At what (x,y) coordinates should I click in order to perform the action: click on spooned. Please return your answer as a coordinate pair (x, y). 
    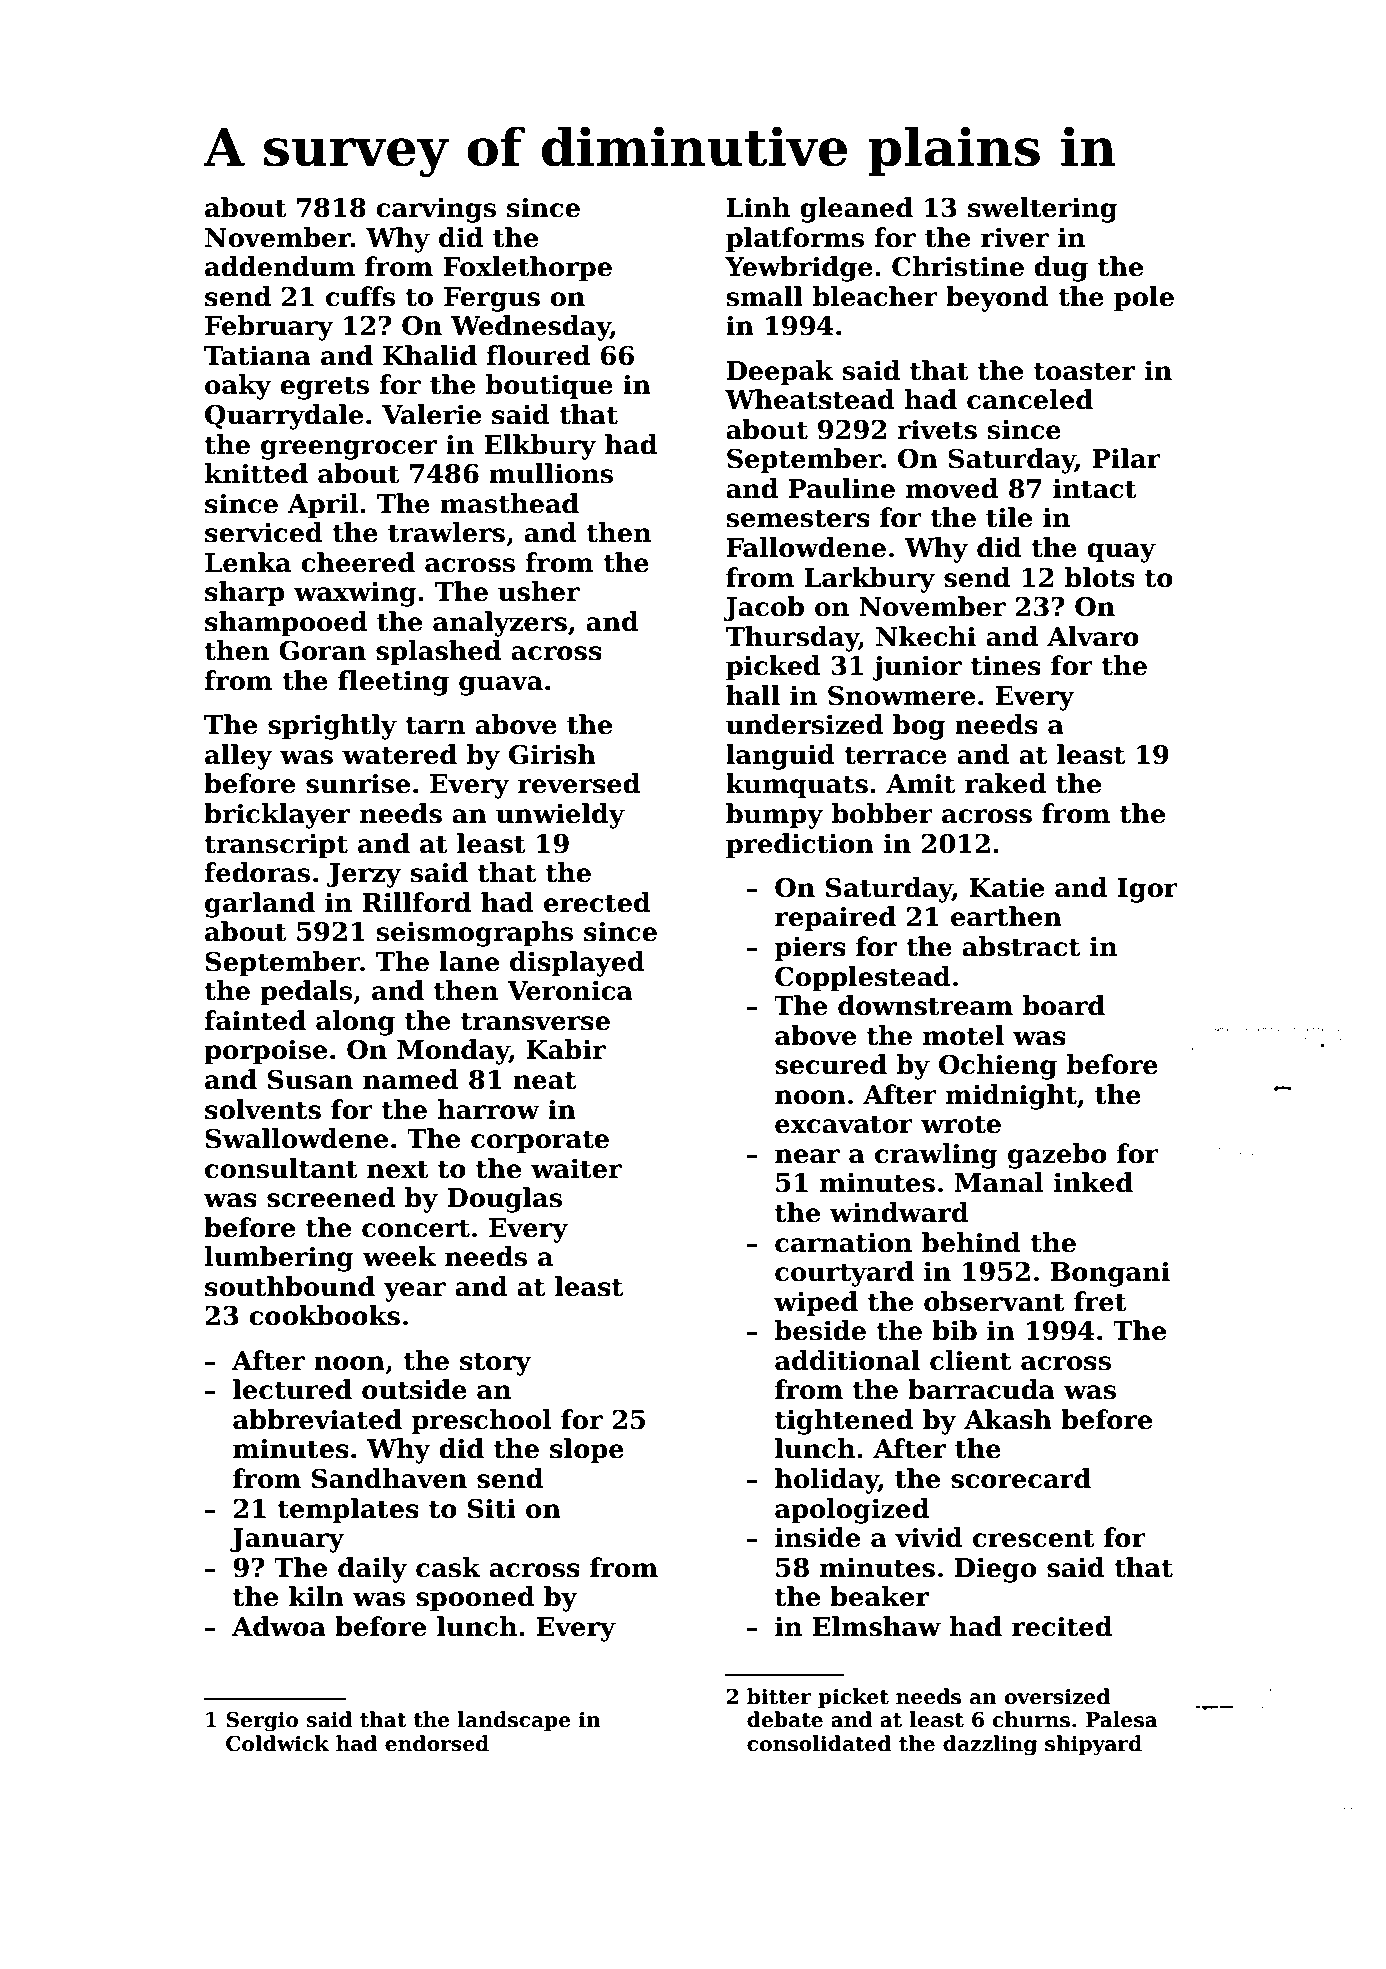
    Looking at the image, I should click on (475, 1599).
